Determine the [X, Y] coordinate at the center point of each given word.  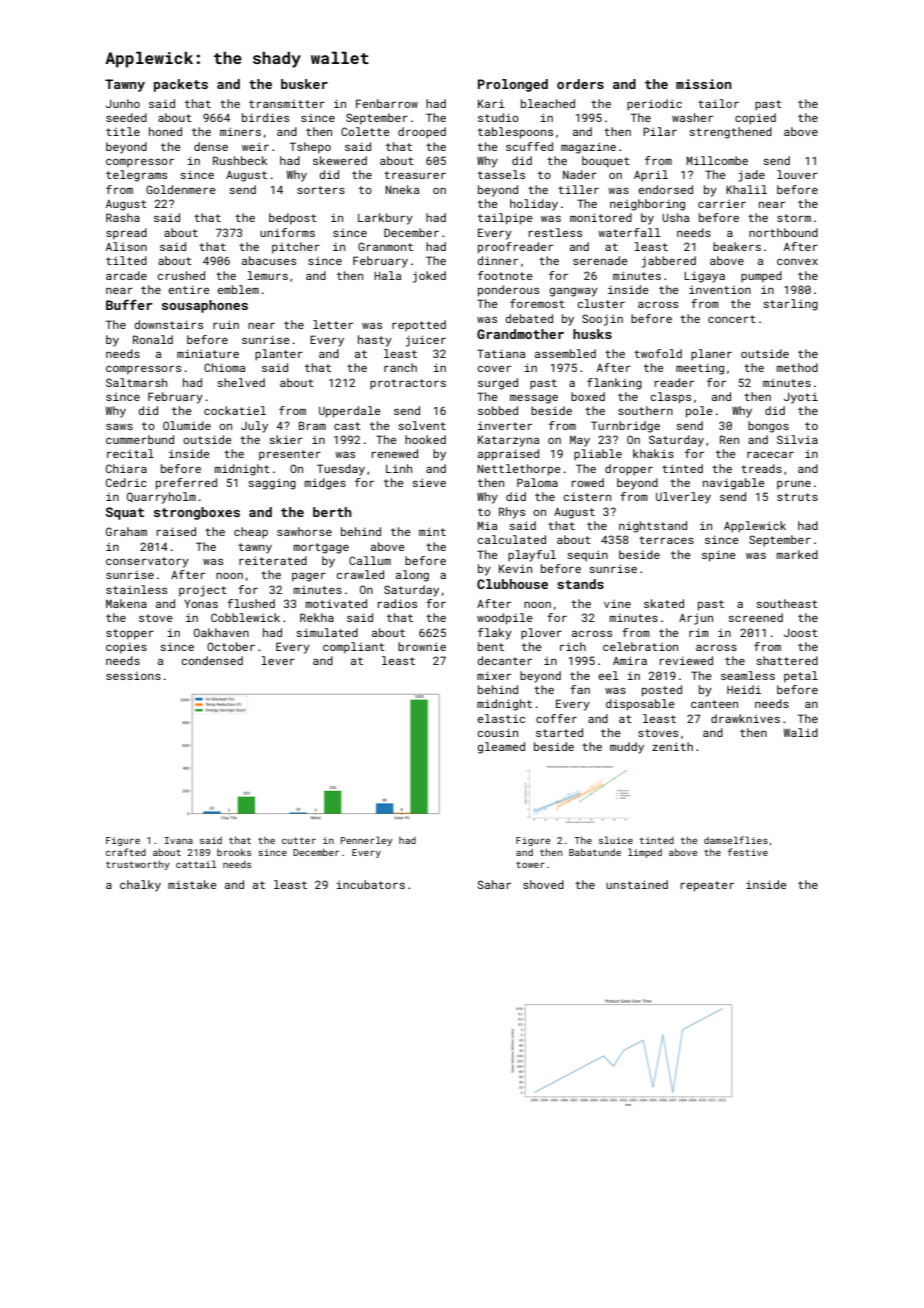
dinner [497, 260]
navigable [734, 484]
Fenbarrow [387, 103]
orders [580, 84]
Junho [123, 103]
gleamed [501, 748]
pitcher [296, 248]
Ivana [179, 840]
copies [126, 648]
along [412, 576]
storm [794, 218]
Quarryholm [161, 498]
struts [797, 497]
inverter [505, 425]
